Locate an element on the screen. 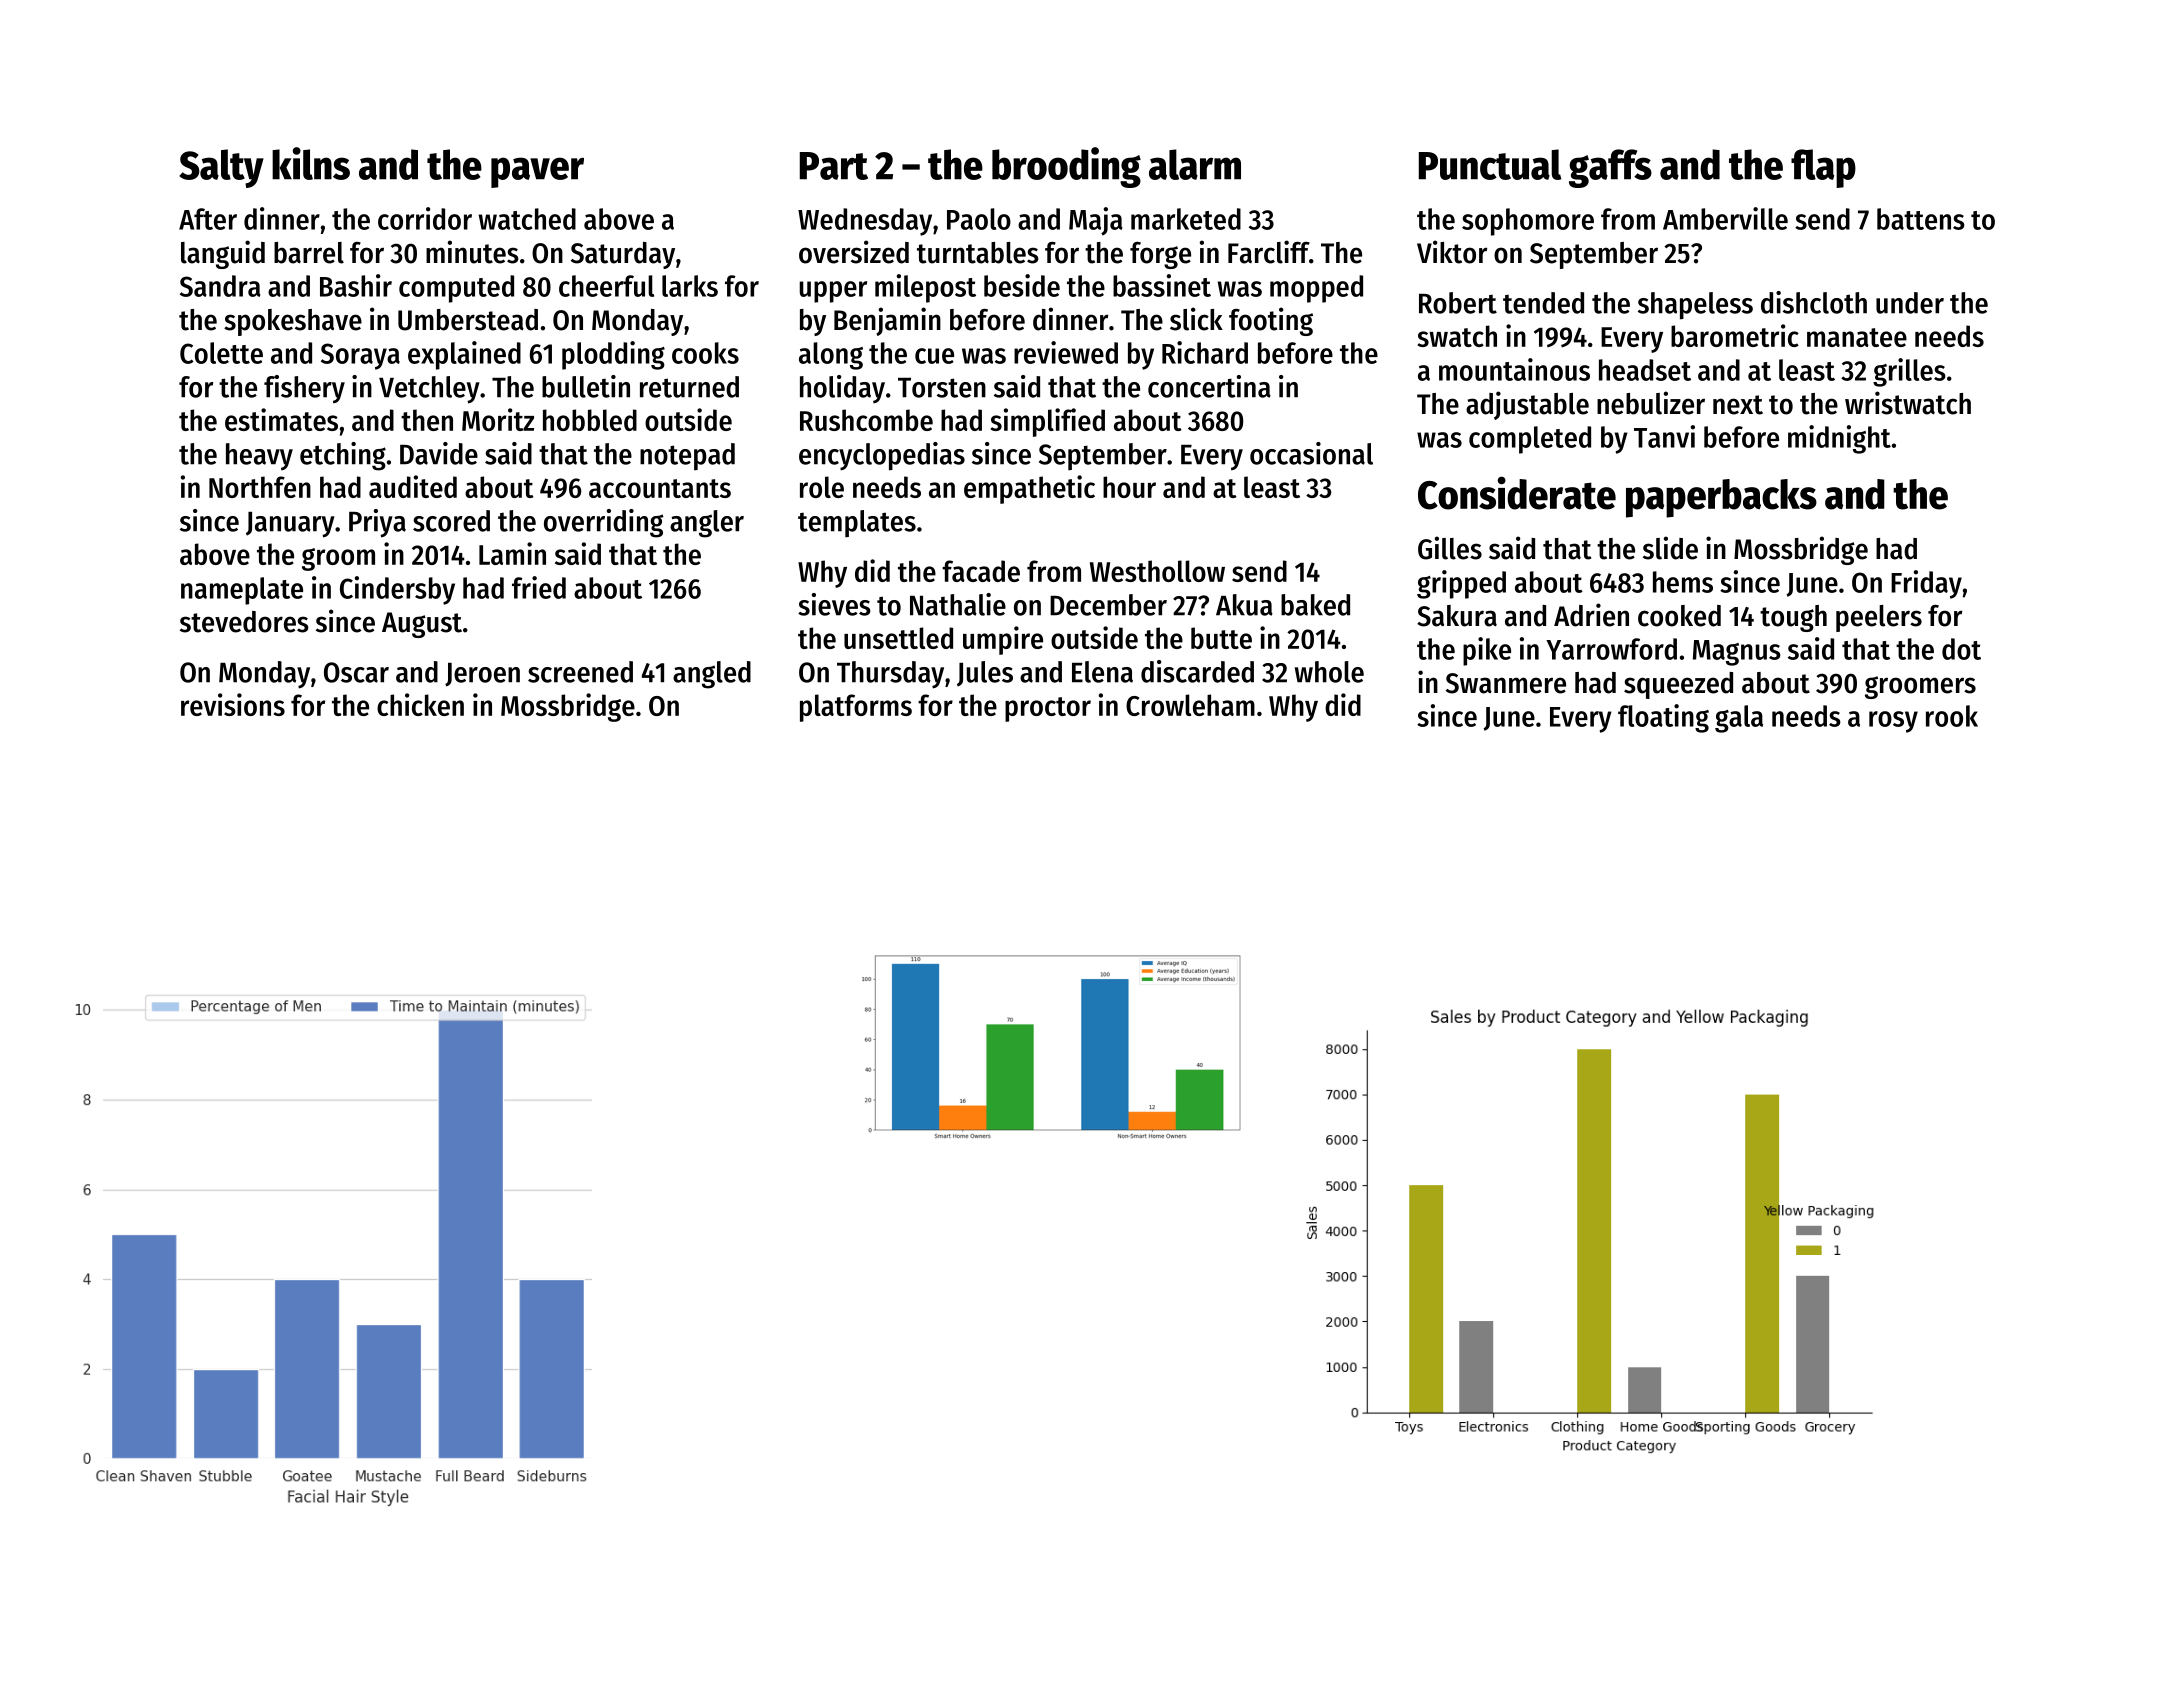 The width and height of the screenshot is (2178, 1683). gala is located at coordinates (1739, 719).
